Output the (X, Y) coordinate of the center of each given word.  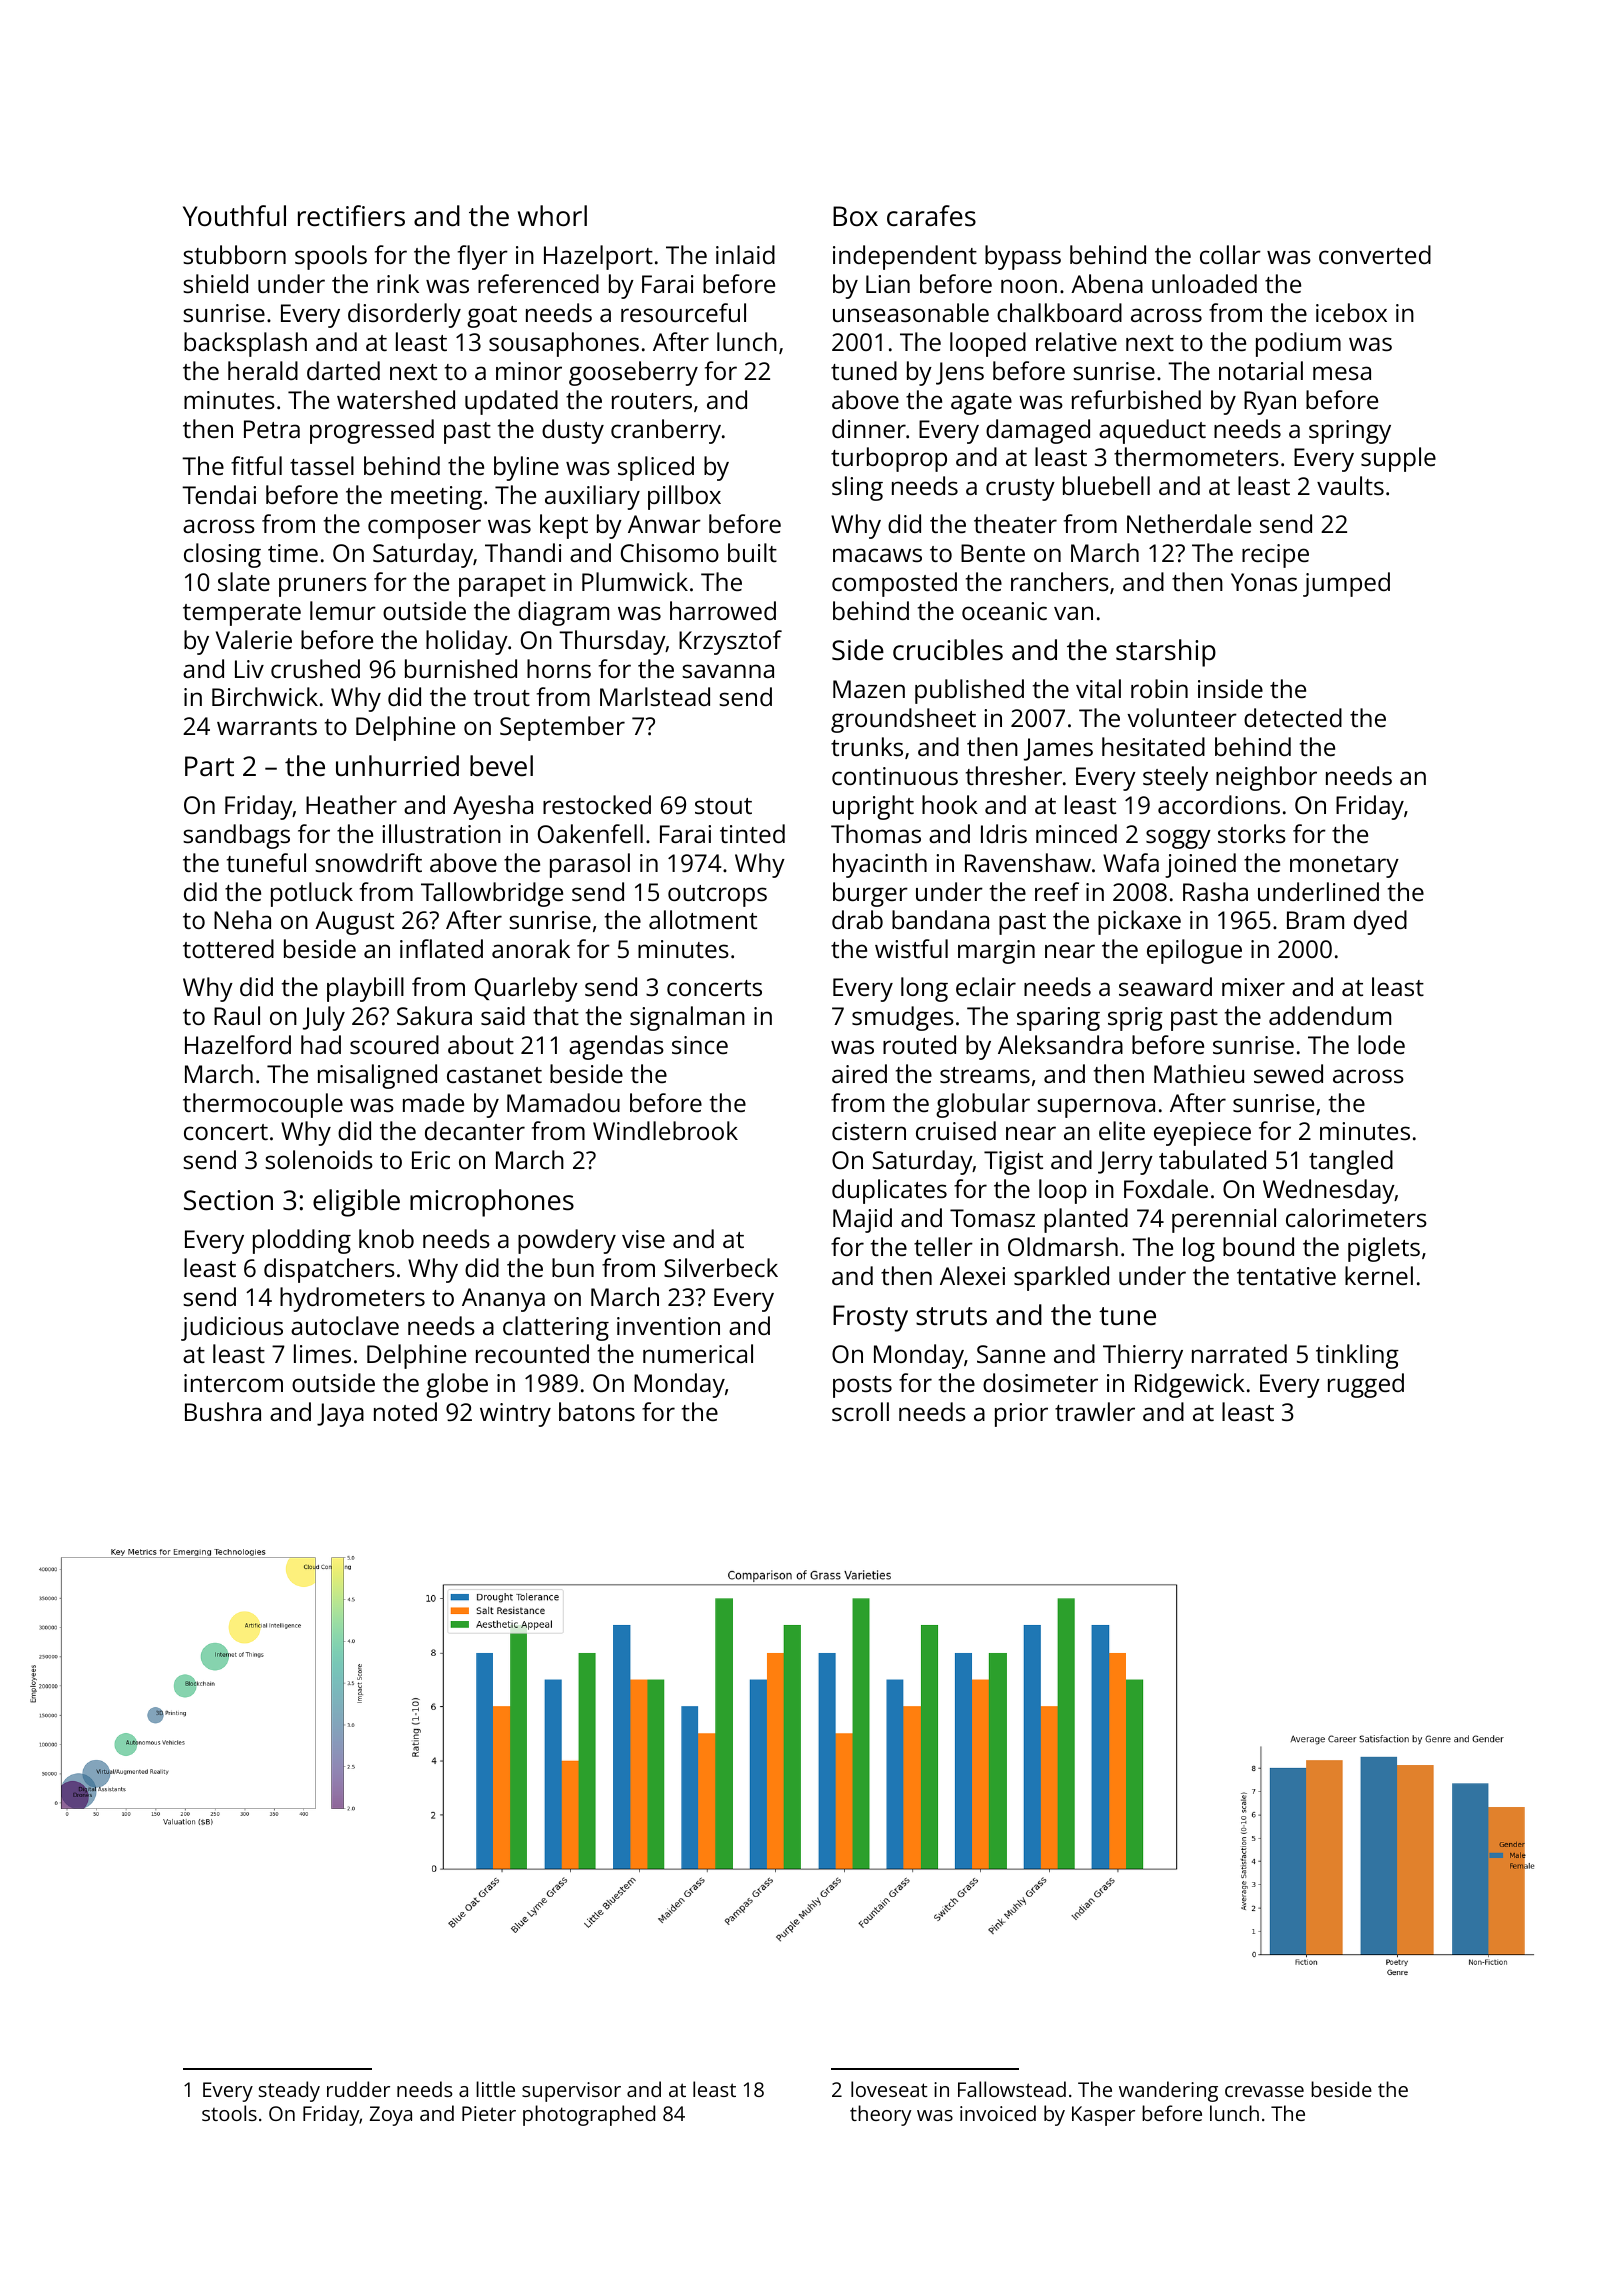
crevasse (1264, 2091)
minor (529, 371)
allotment (703, 919)
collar (1230, 254)
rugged (1366, 1385)
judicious (232, 1328)
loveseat (889, 2089)
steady (289, 2091)
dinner (869, 428)
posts (862, 1387)
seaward (1165, 986)
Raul (237, 1015)
